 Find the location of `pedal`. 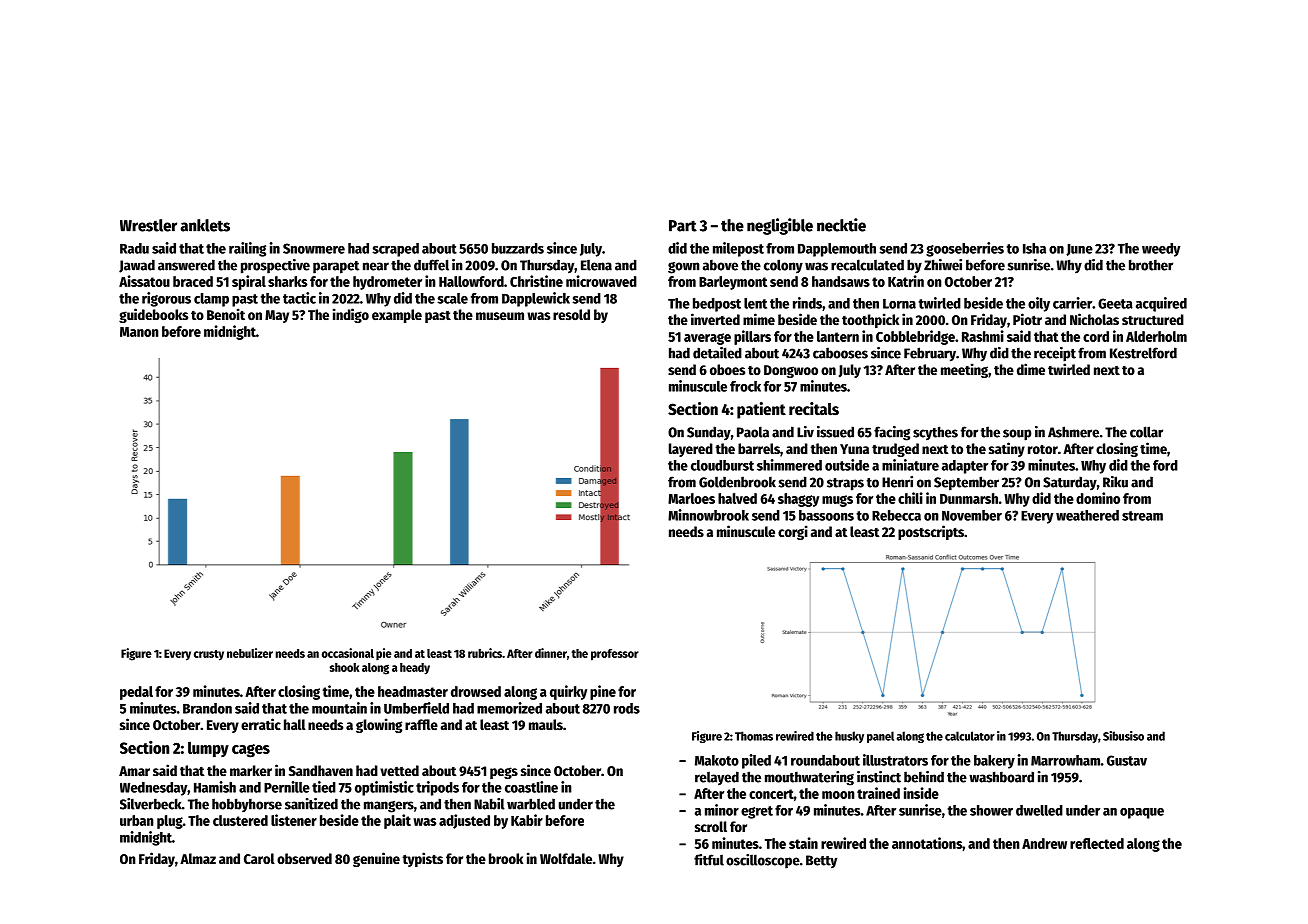

pedal is located at coordinates (136, 693).
